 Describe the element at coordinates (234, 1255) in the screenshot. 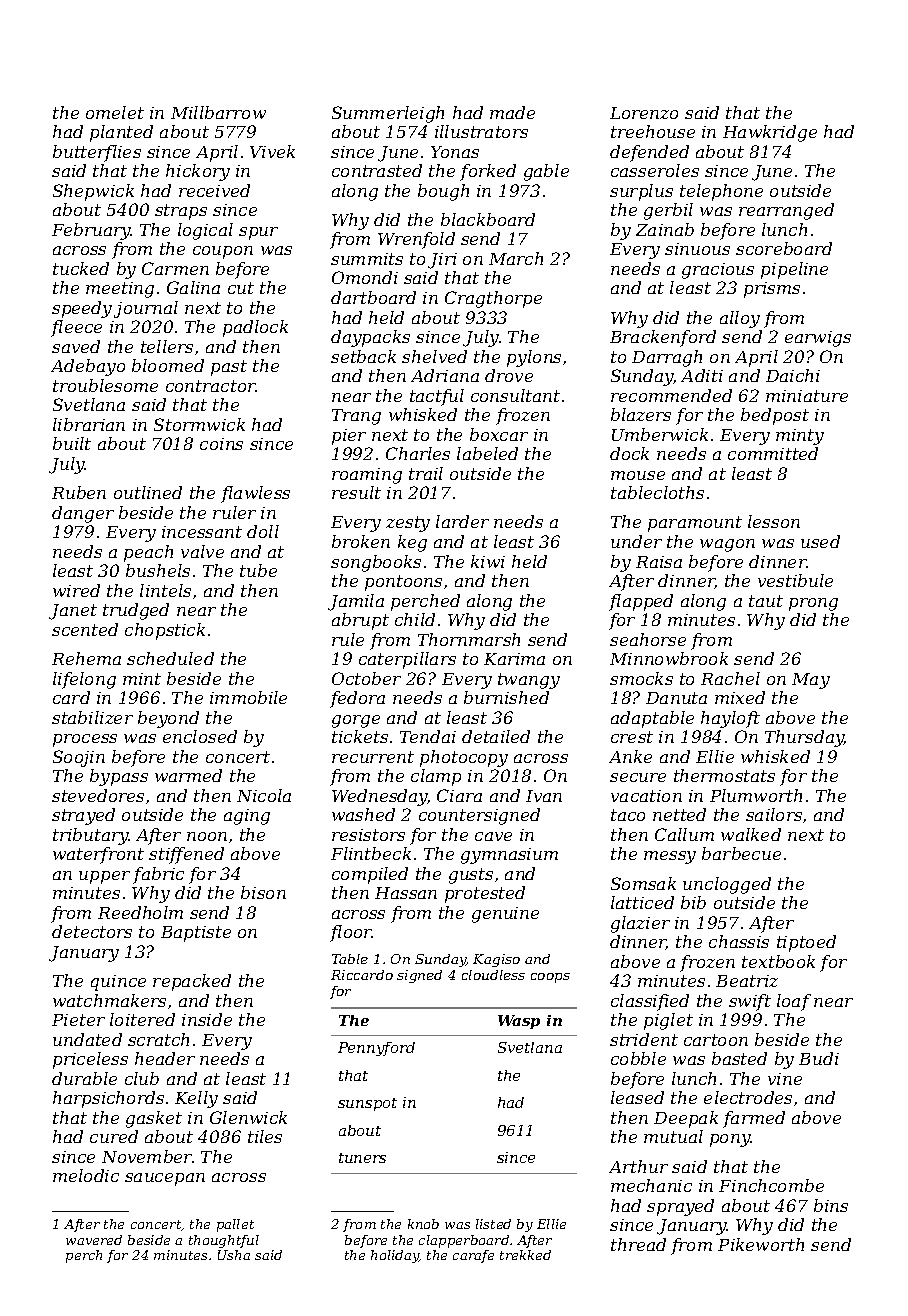

I see `Usha` at that location.
